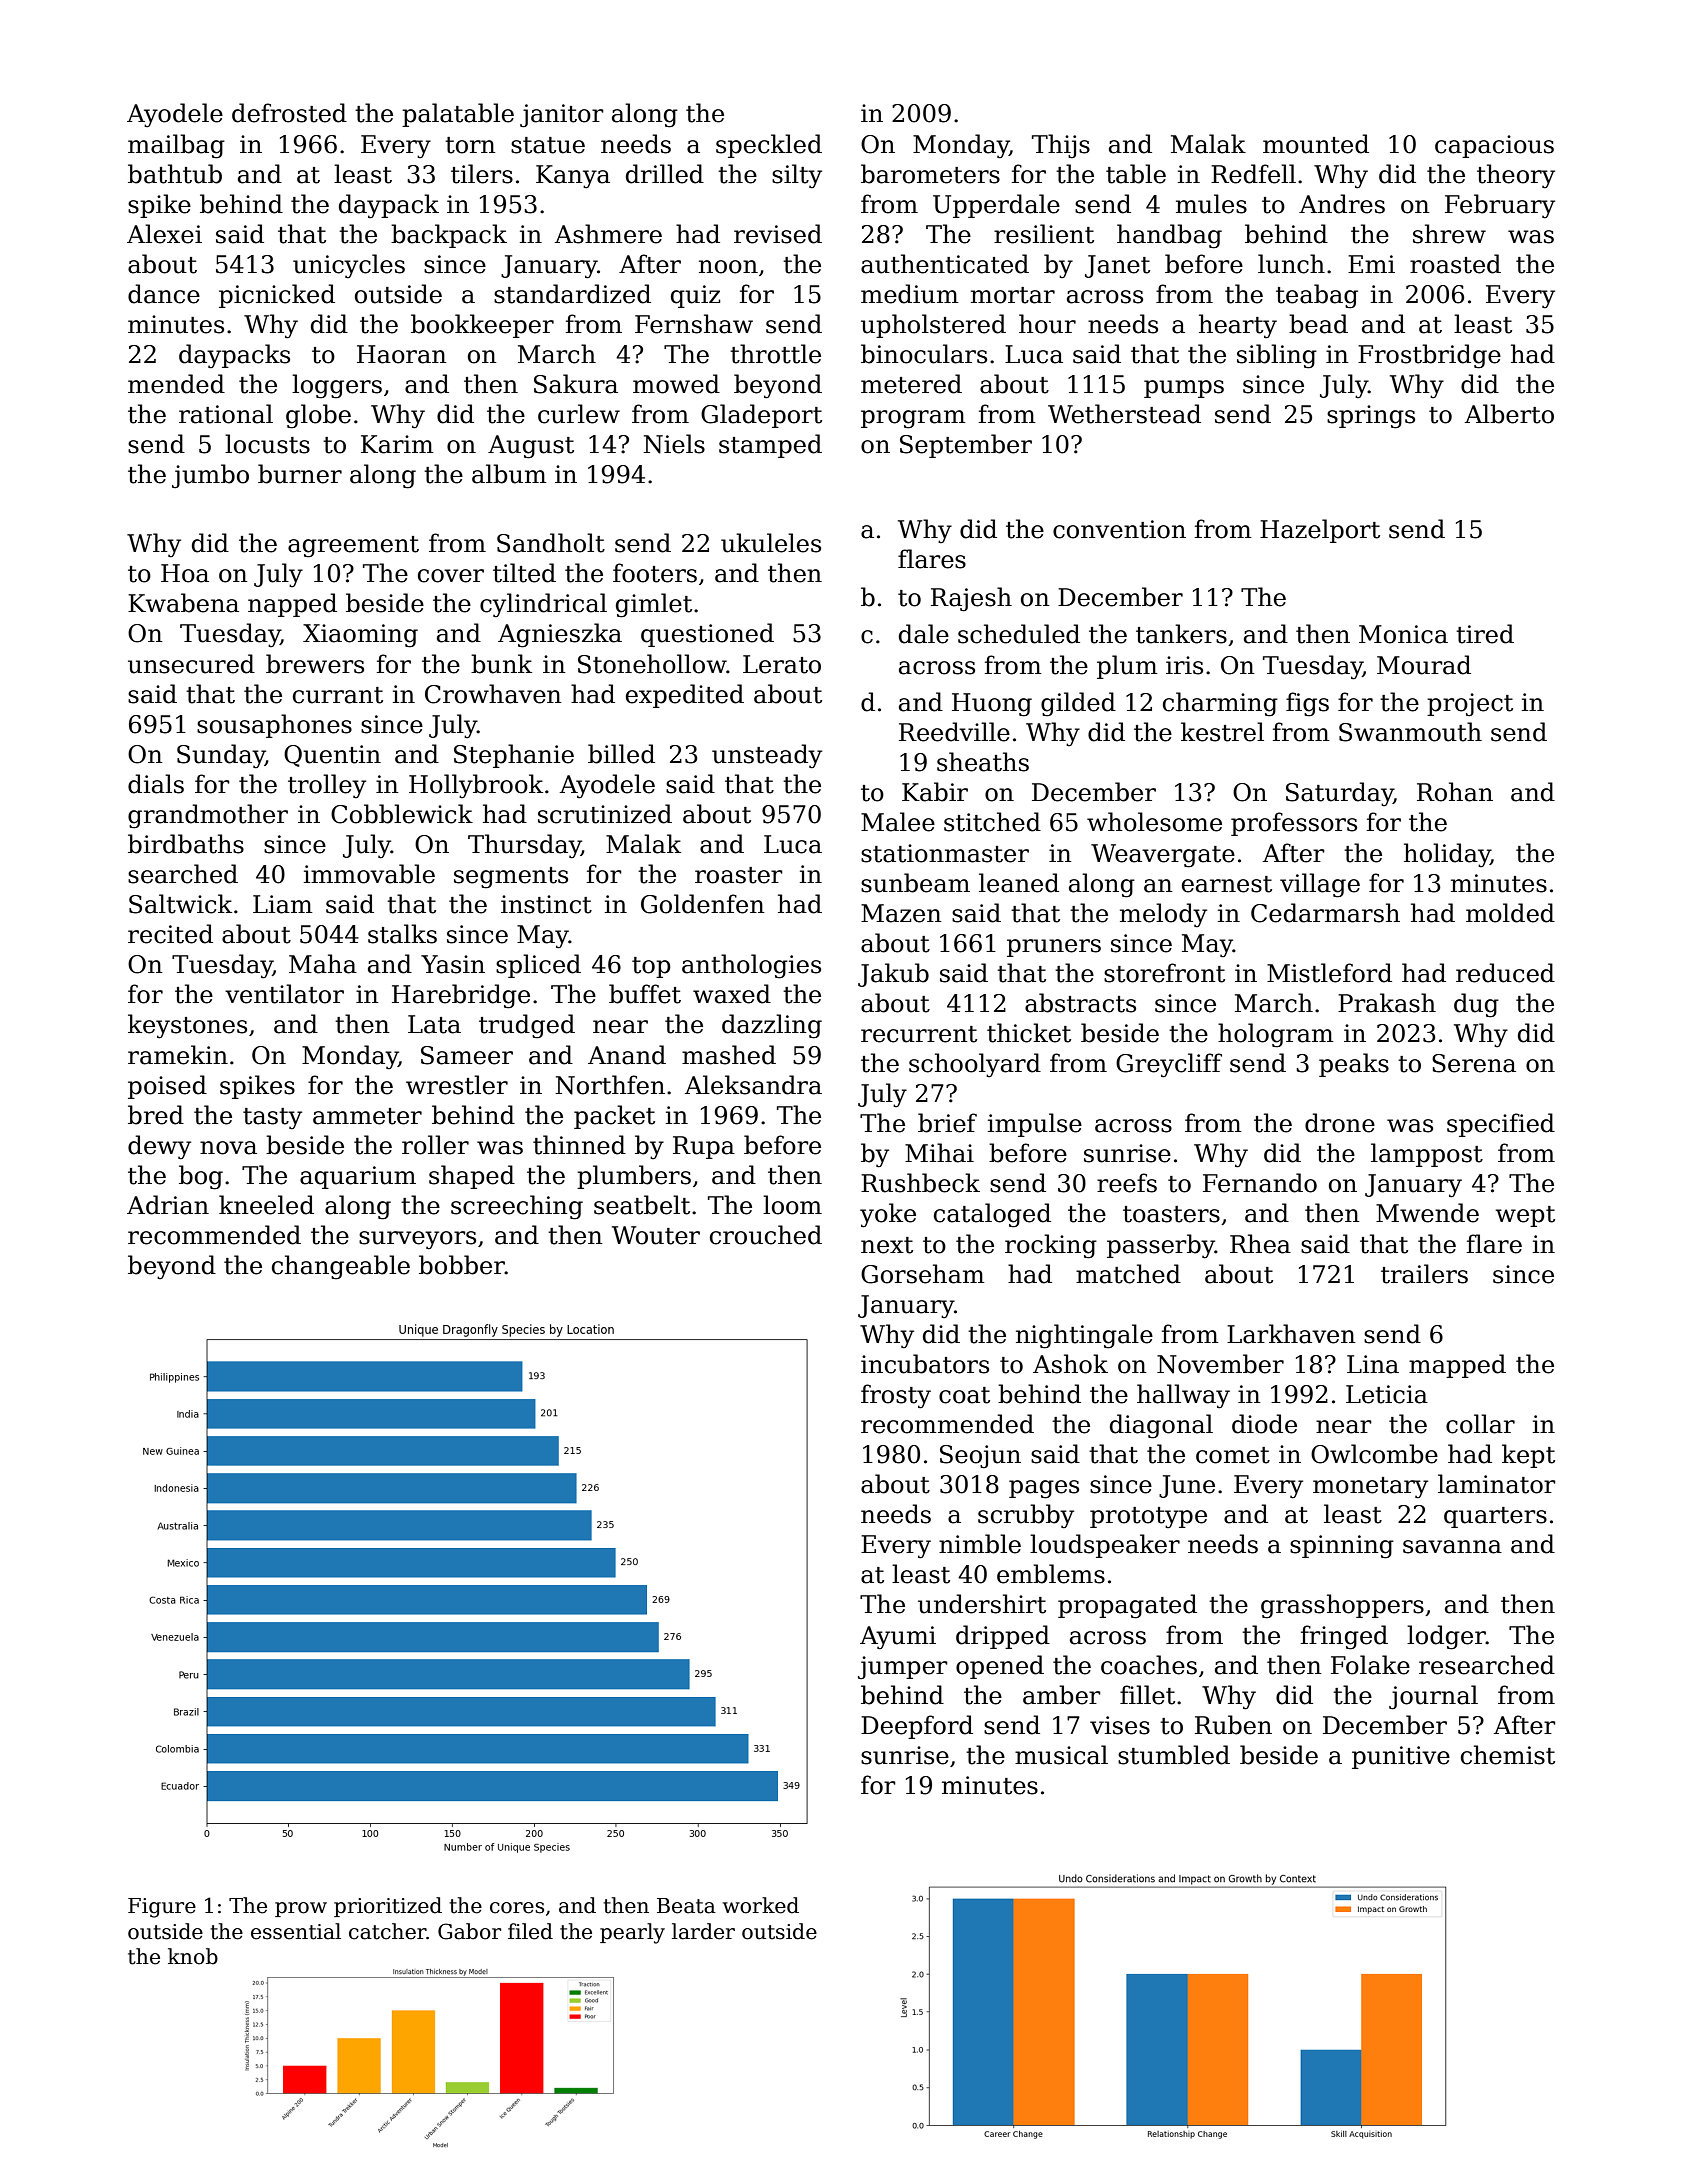 The width and height of the image is (1683, 2178). Describe the element at coordinates (896, 1396) in the image. I see `frosty` at that location.
